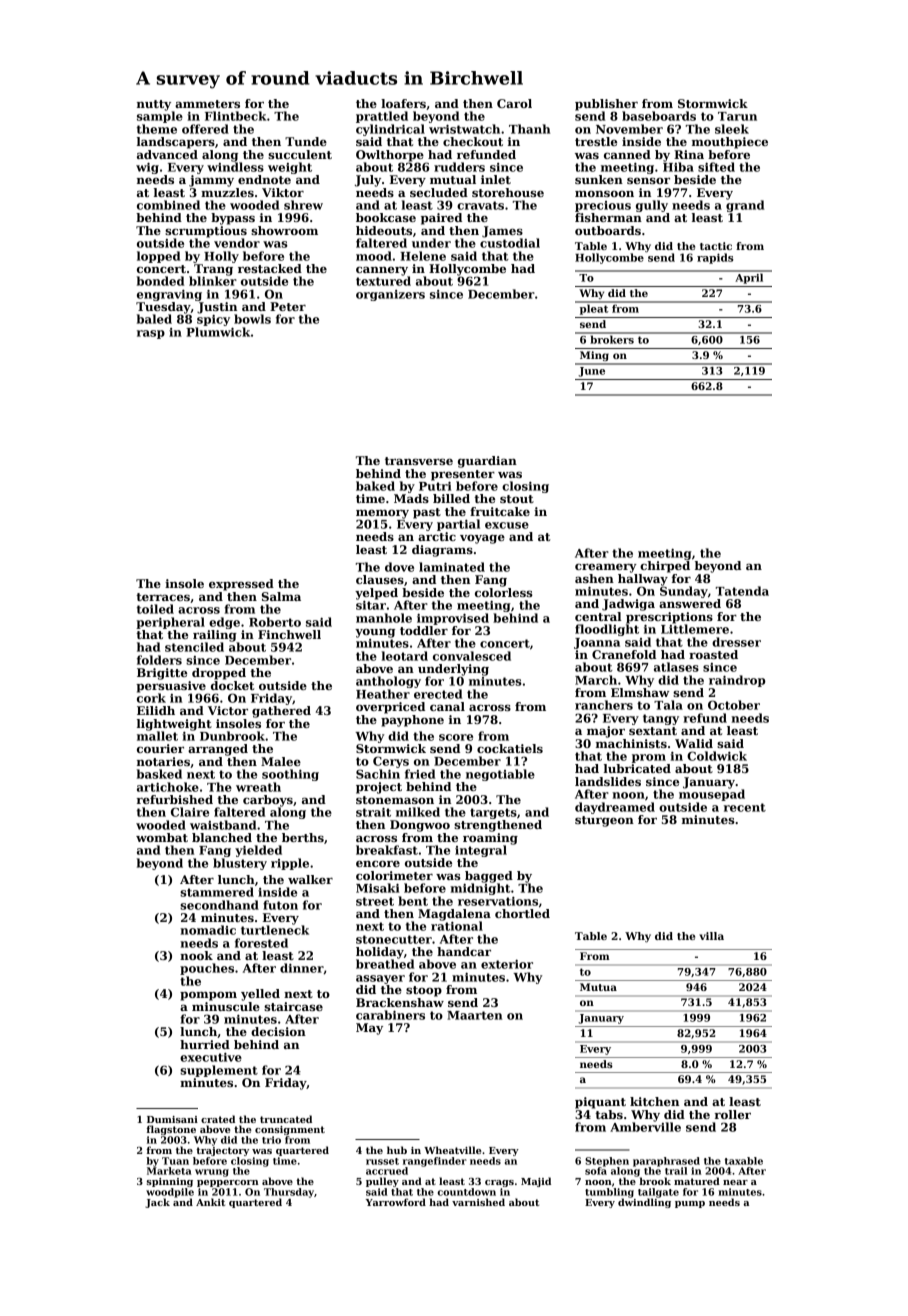 The width and height of the page is (908, 1316). I want to click on exterior, so click(507, 964).
